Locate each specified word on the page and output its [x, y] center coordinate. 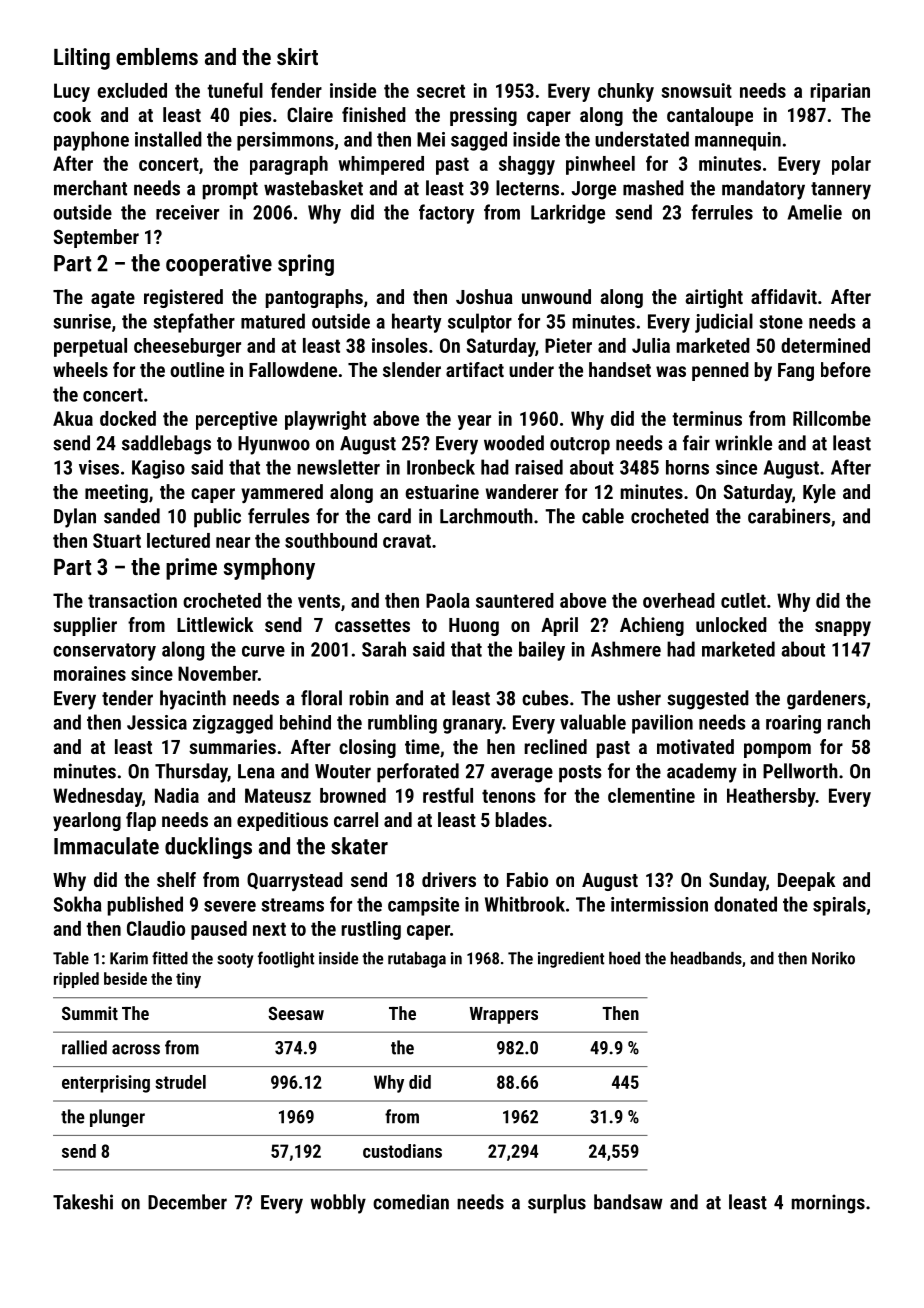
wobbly [338, 1204]
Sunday [737, 881]
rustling [371, 930]
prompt [230, 191]
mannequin [738, 141]
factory [446, 214]
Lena [256, 771]
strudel [180, 1082]
